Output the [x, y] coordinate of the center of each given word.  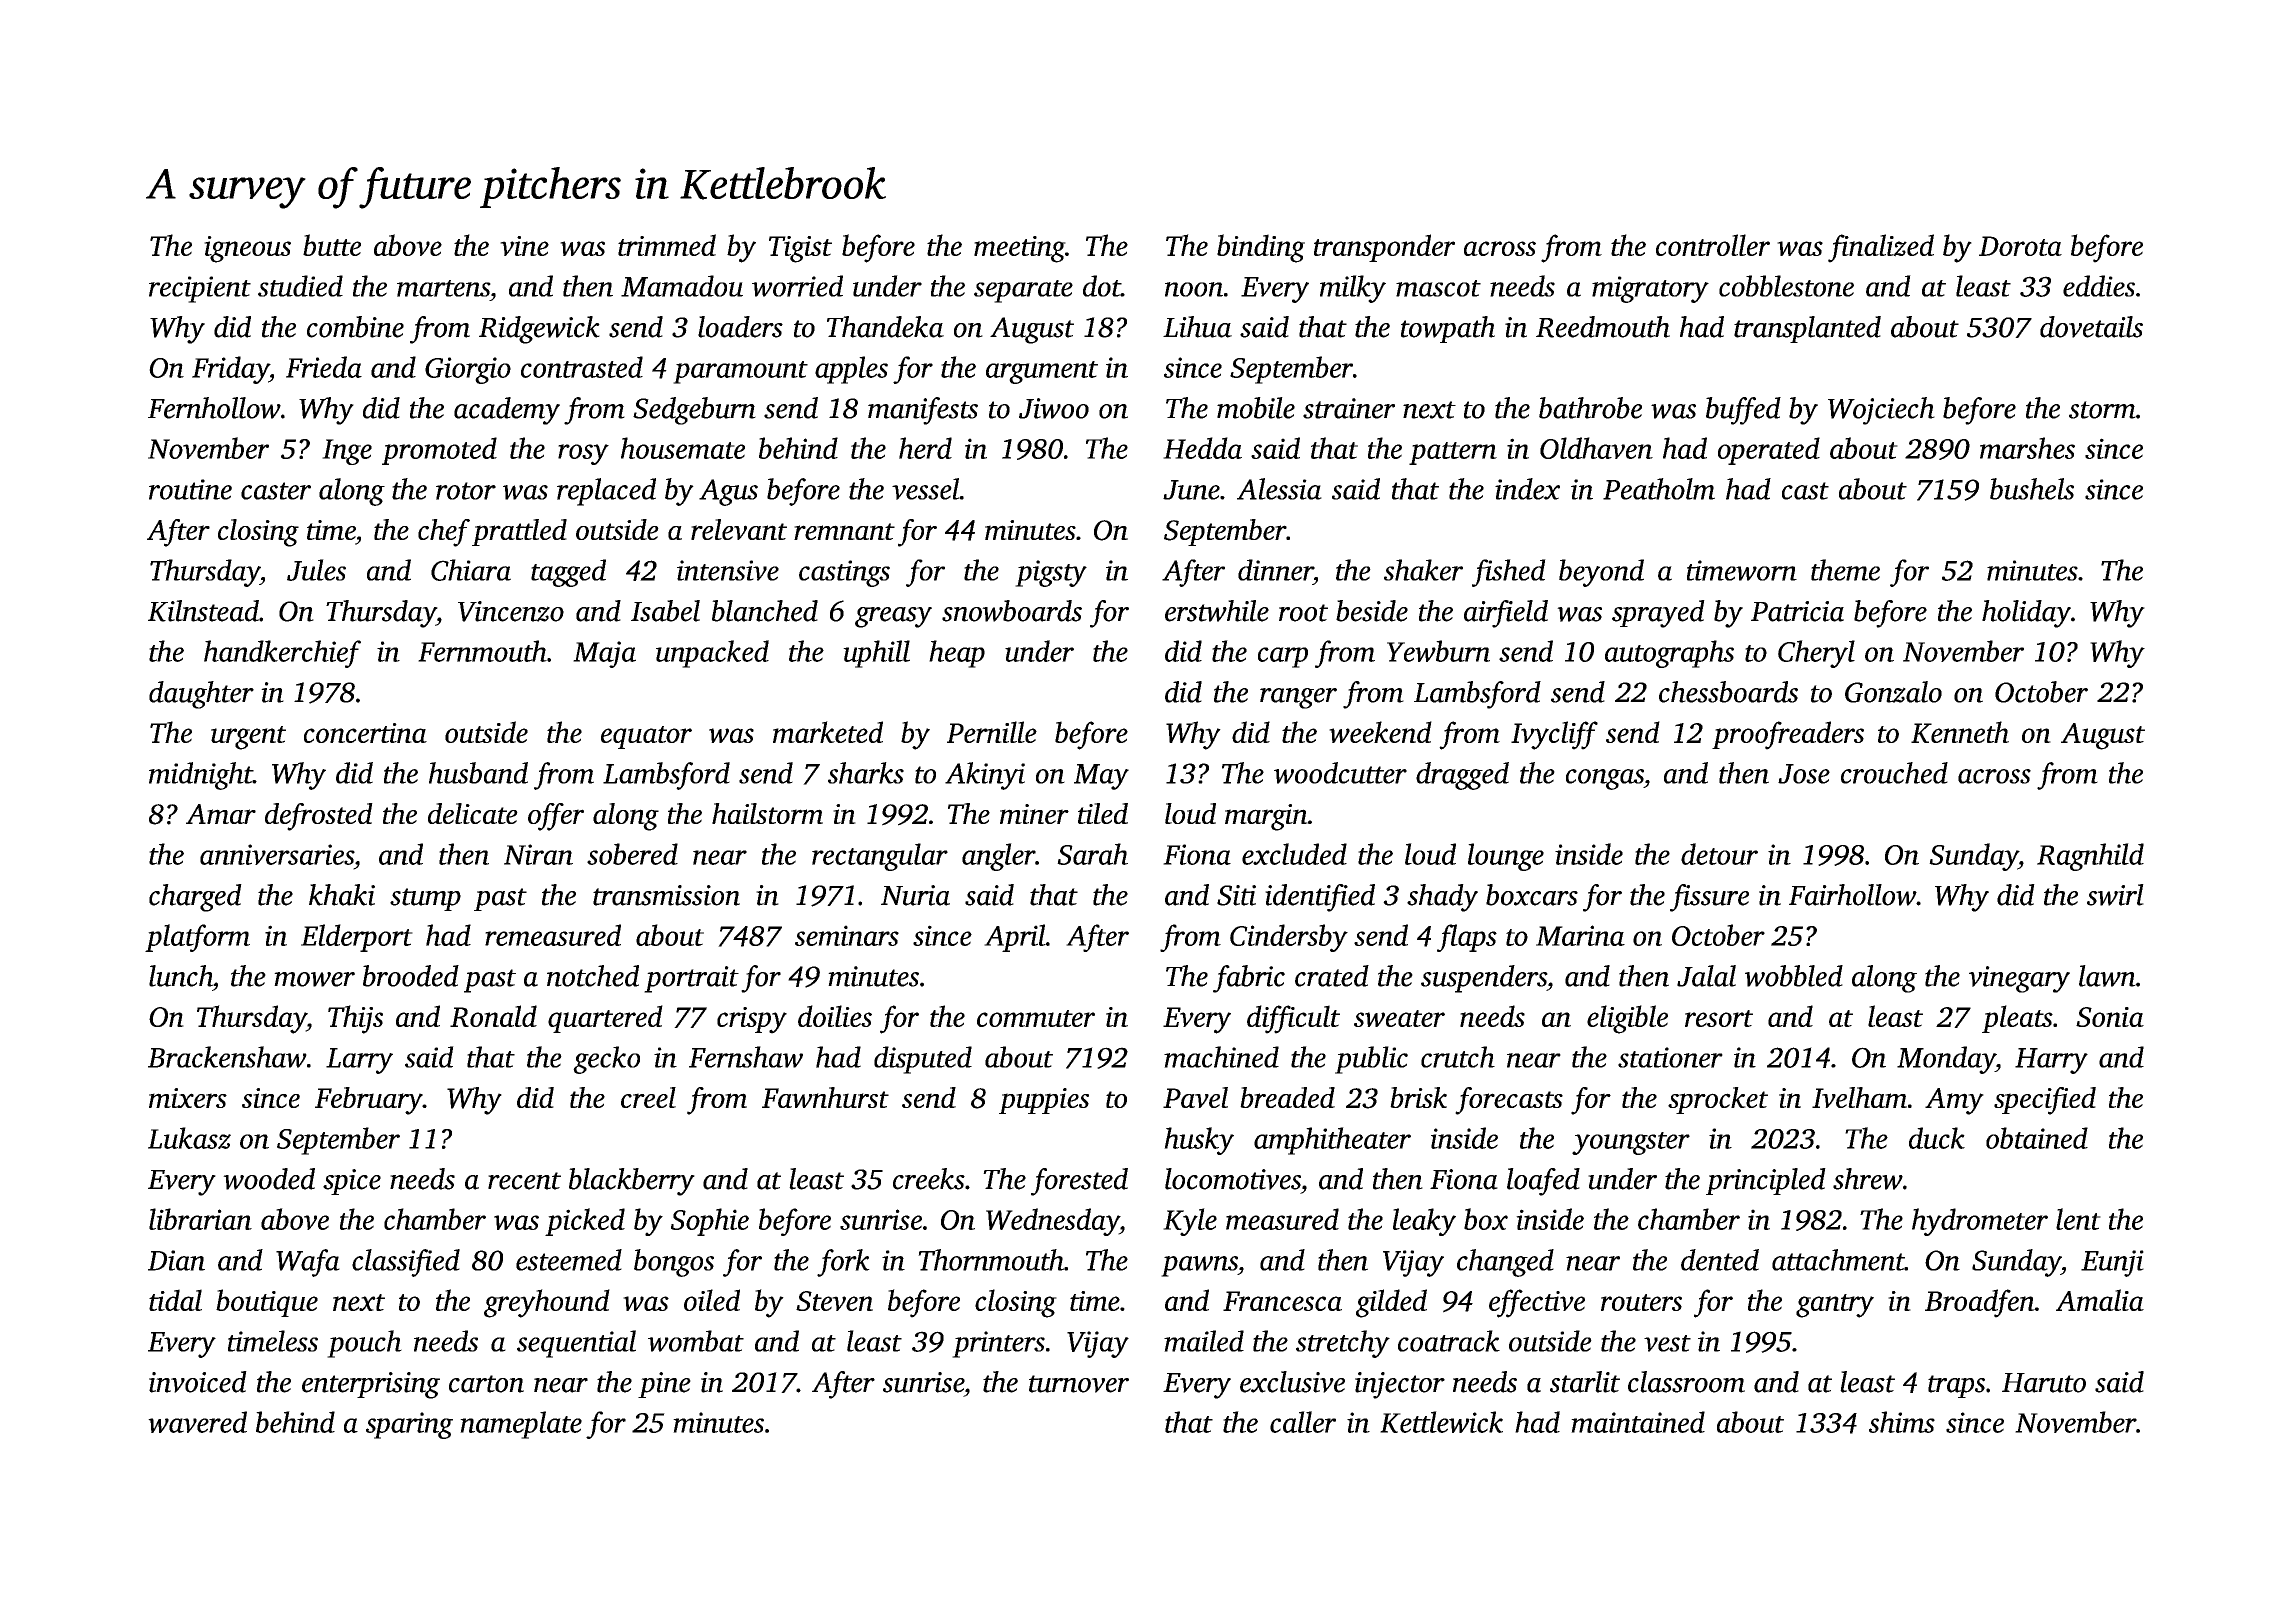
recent [524, 1181]
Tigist [800, 249]
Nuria [915, 895]
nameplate [521, 1425]
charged [195, 898]
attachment [1838, 1260]
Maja [604, 654]
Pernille [992, 732]
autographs [1669, 654]
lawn [2107, 976]
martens [443, 288]
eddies [2099, 286]
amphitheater [1332, 1141]
